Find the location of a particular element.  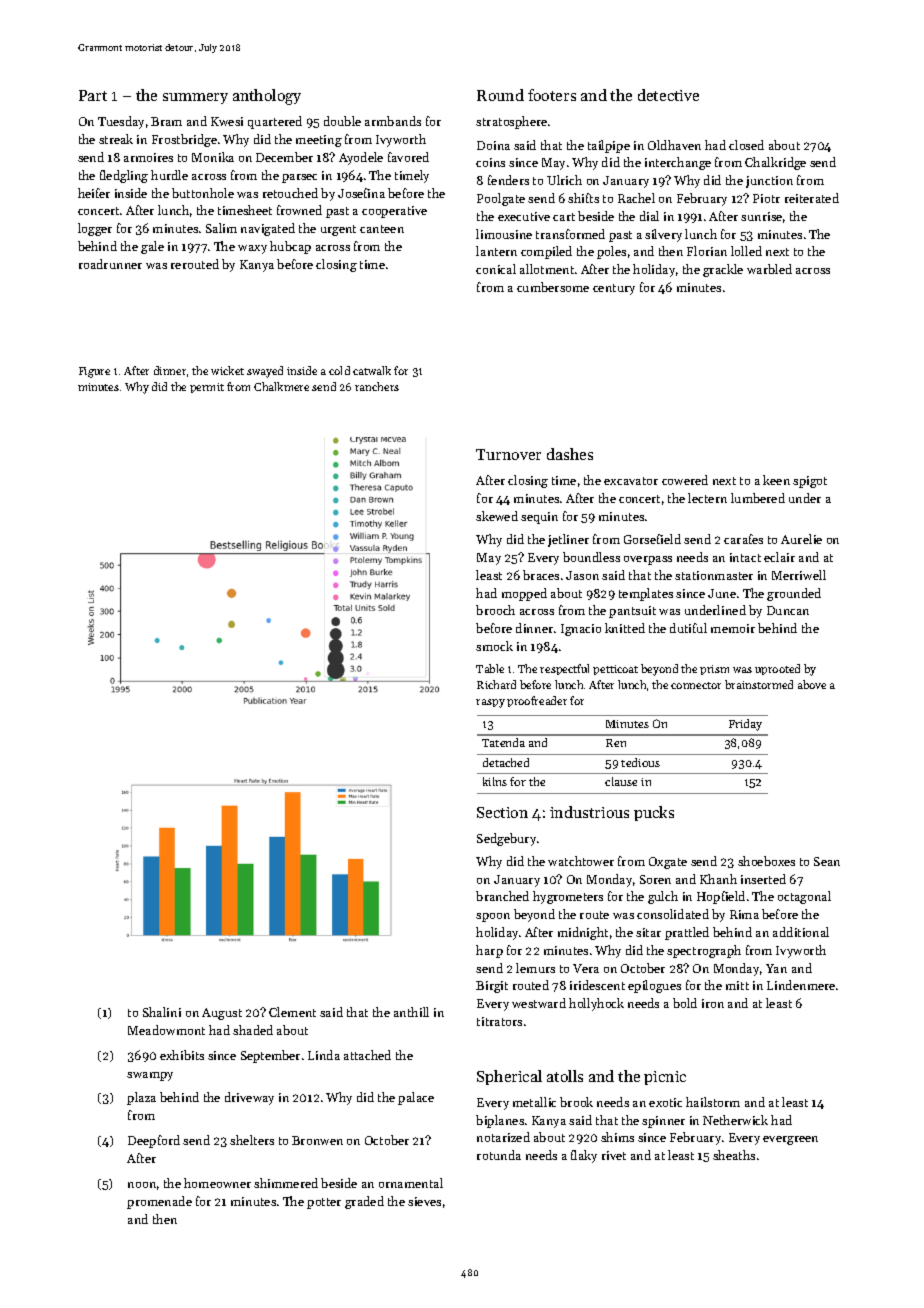

cumbersome is located at coordinates (553, 287).
